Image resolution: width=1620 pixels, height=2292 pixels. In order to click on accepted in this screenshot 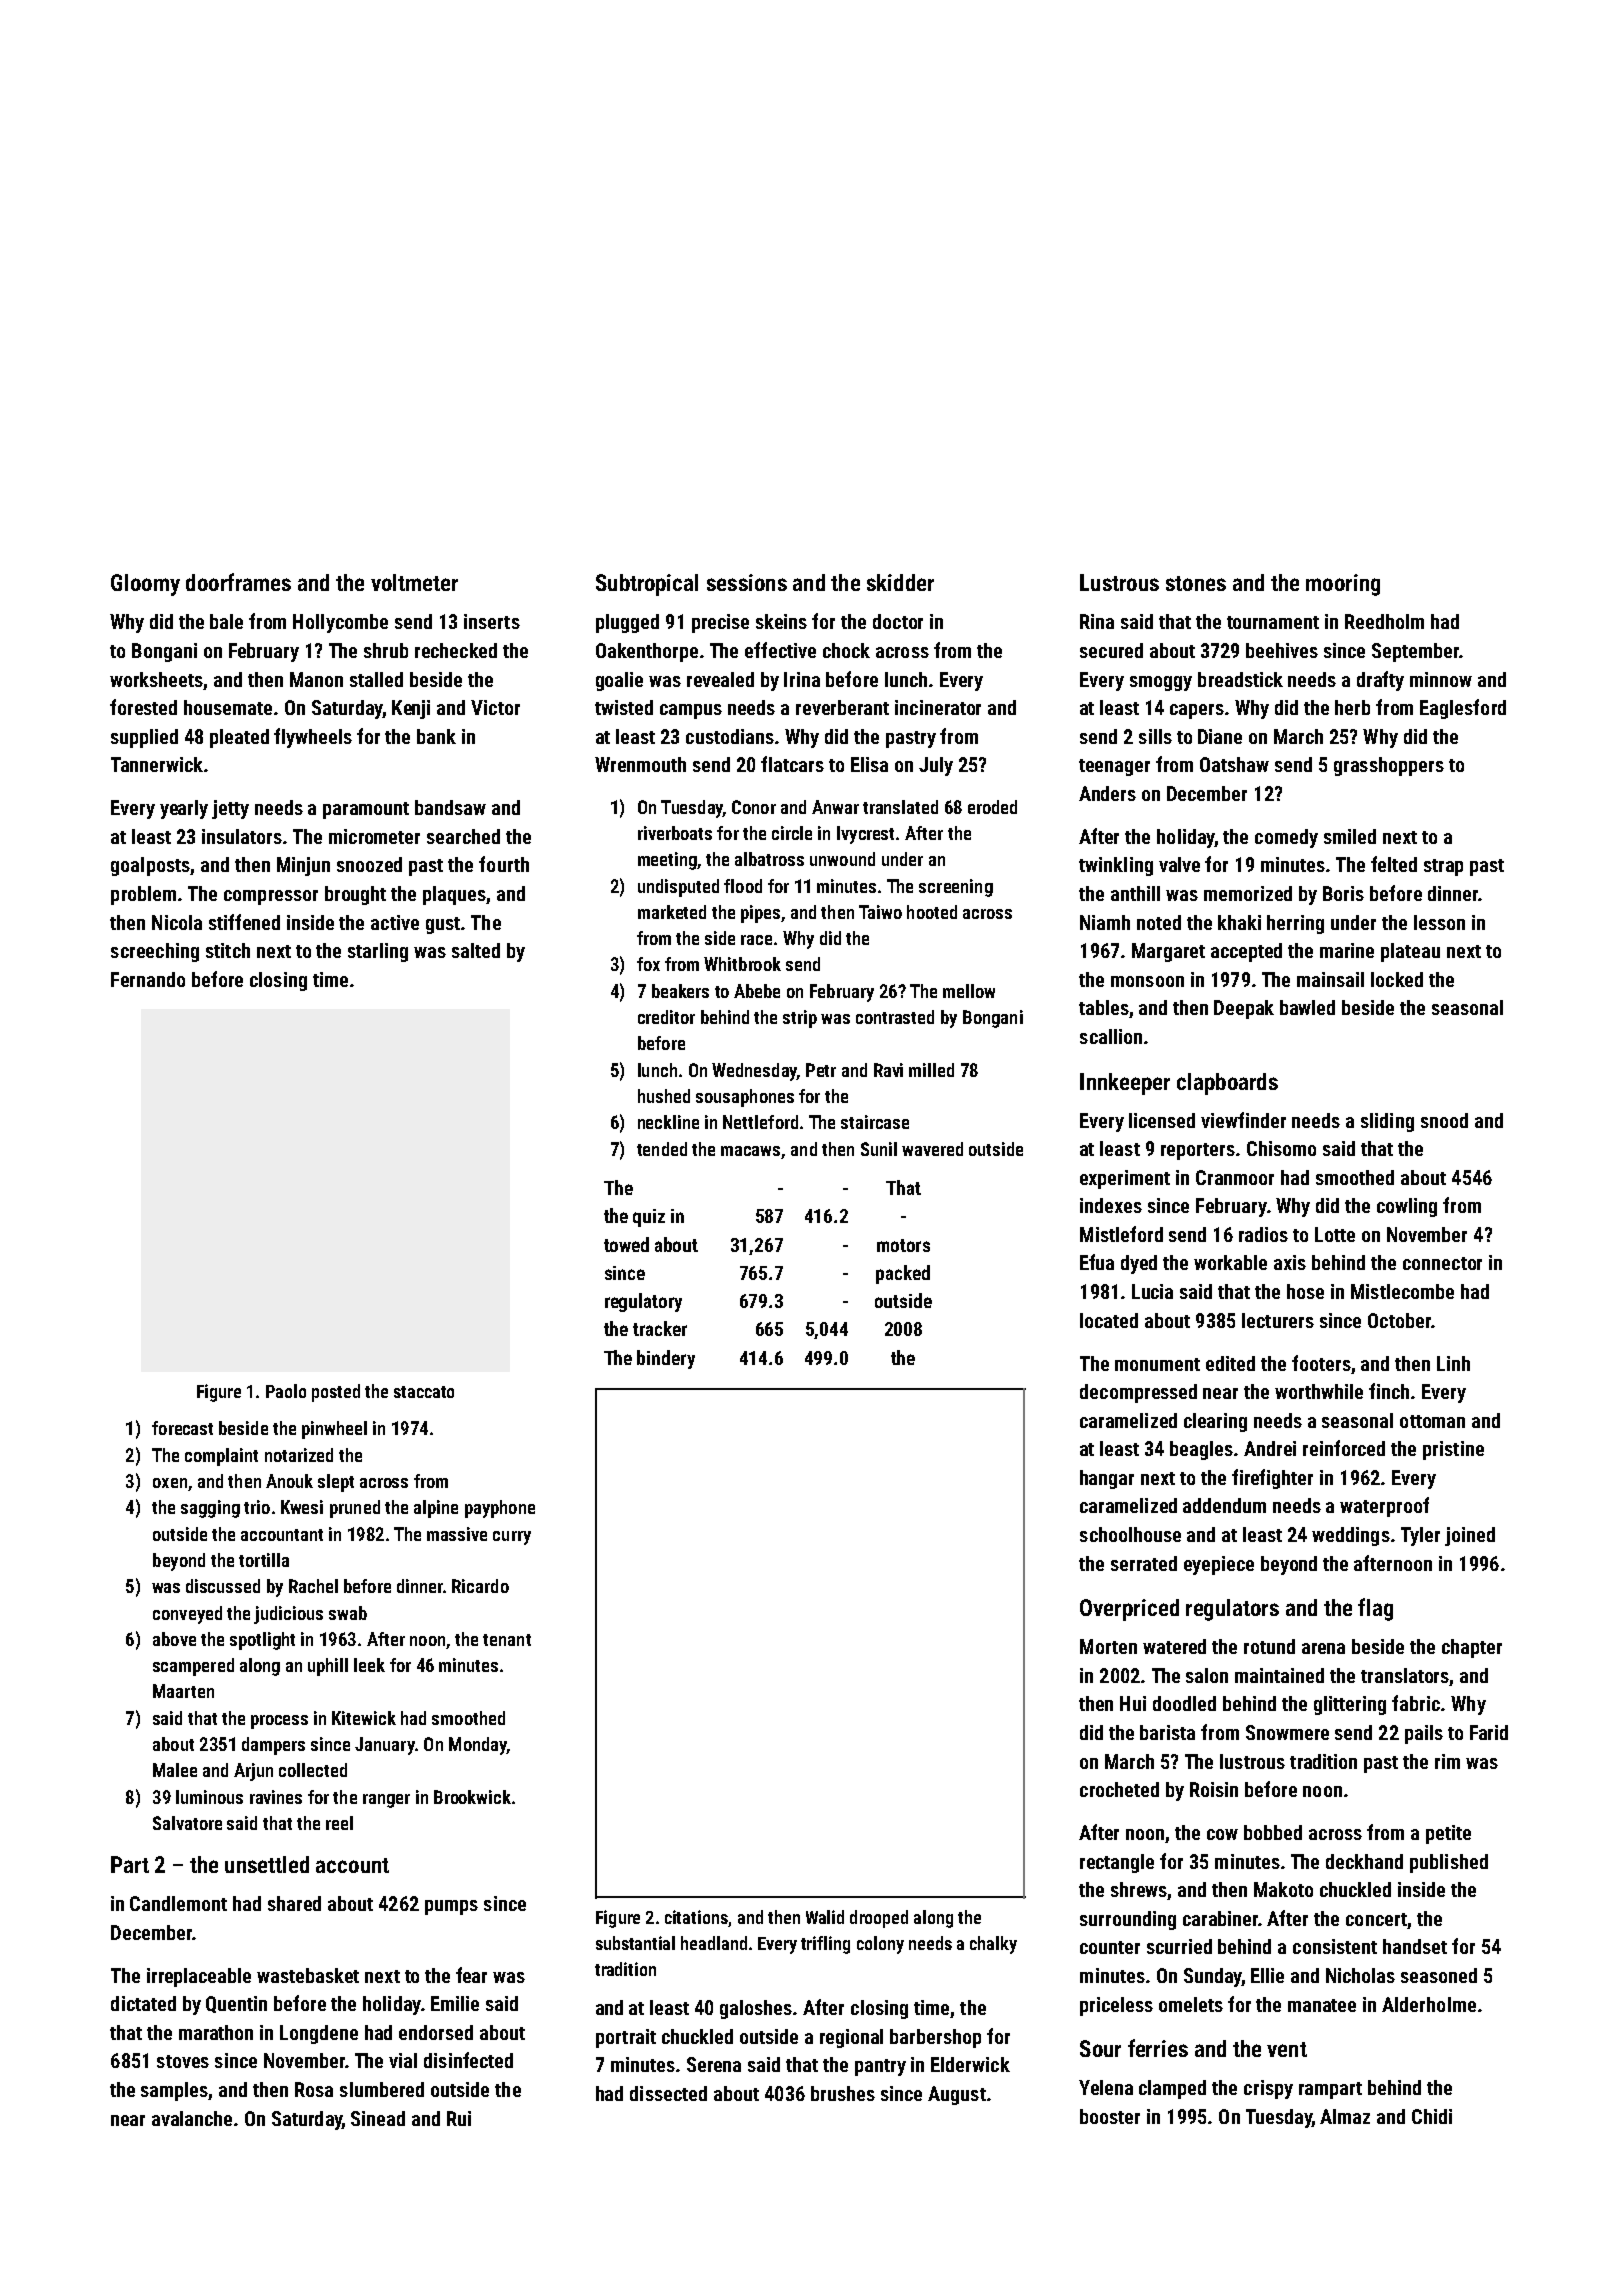, I will do `click(1246, 952)`.
